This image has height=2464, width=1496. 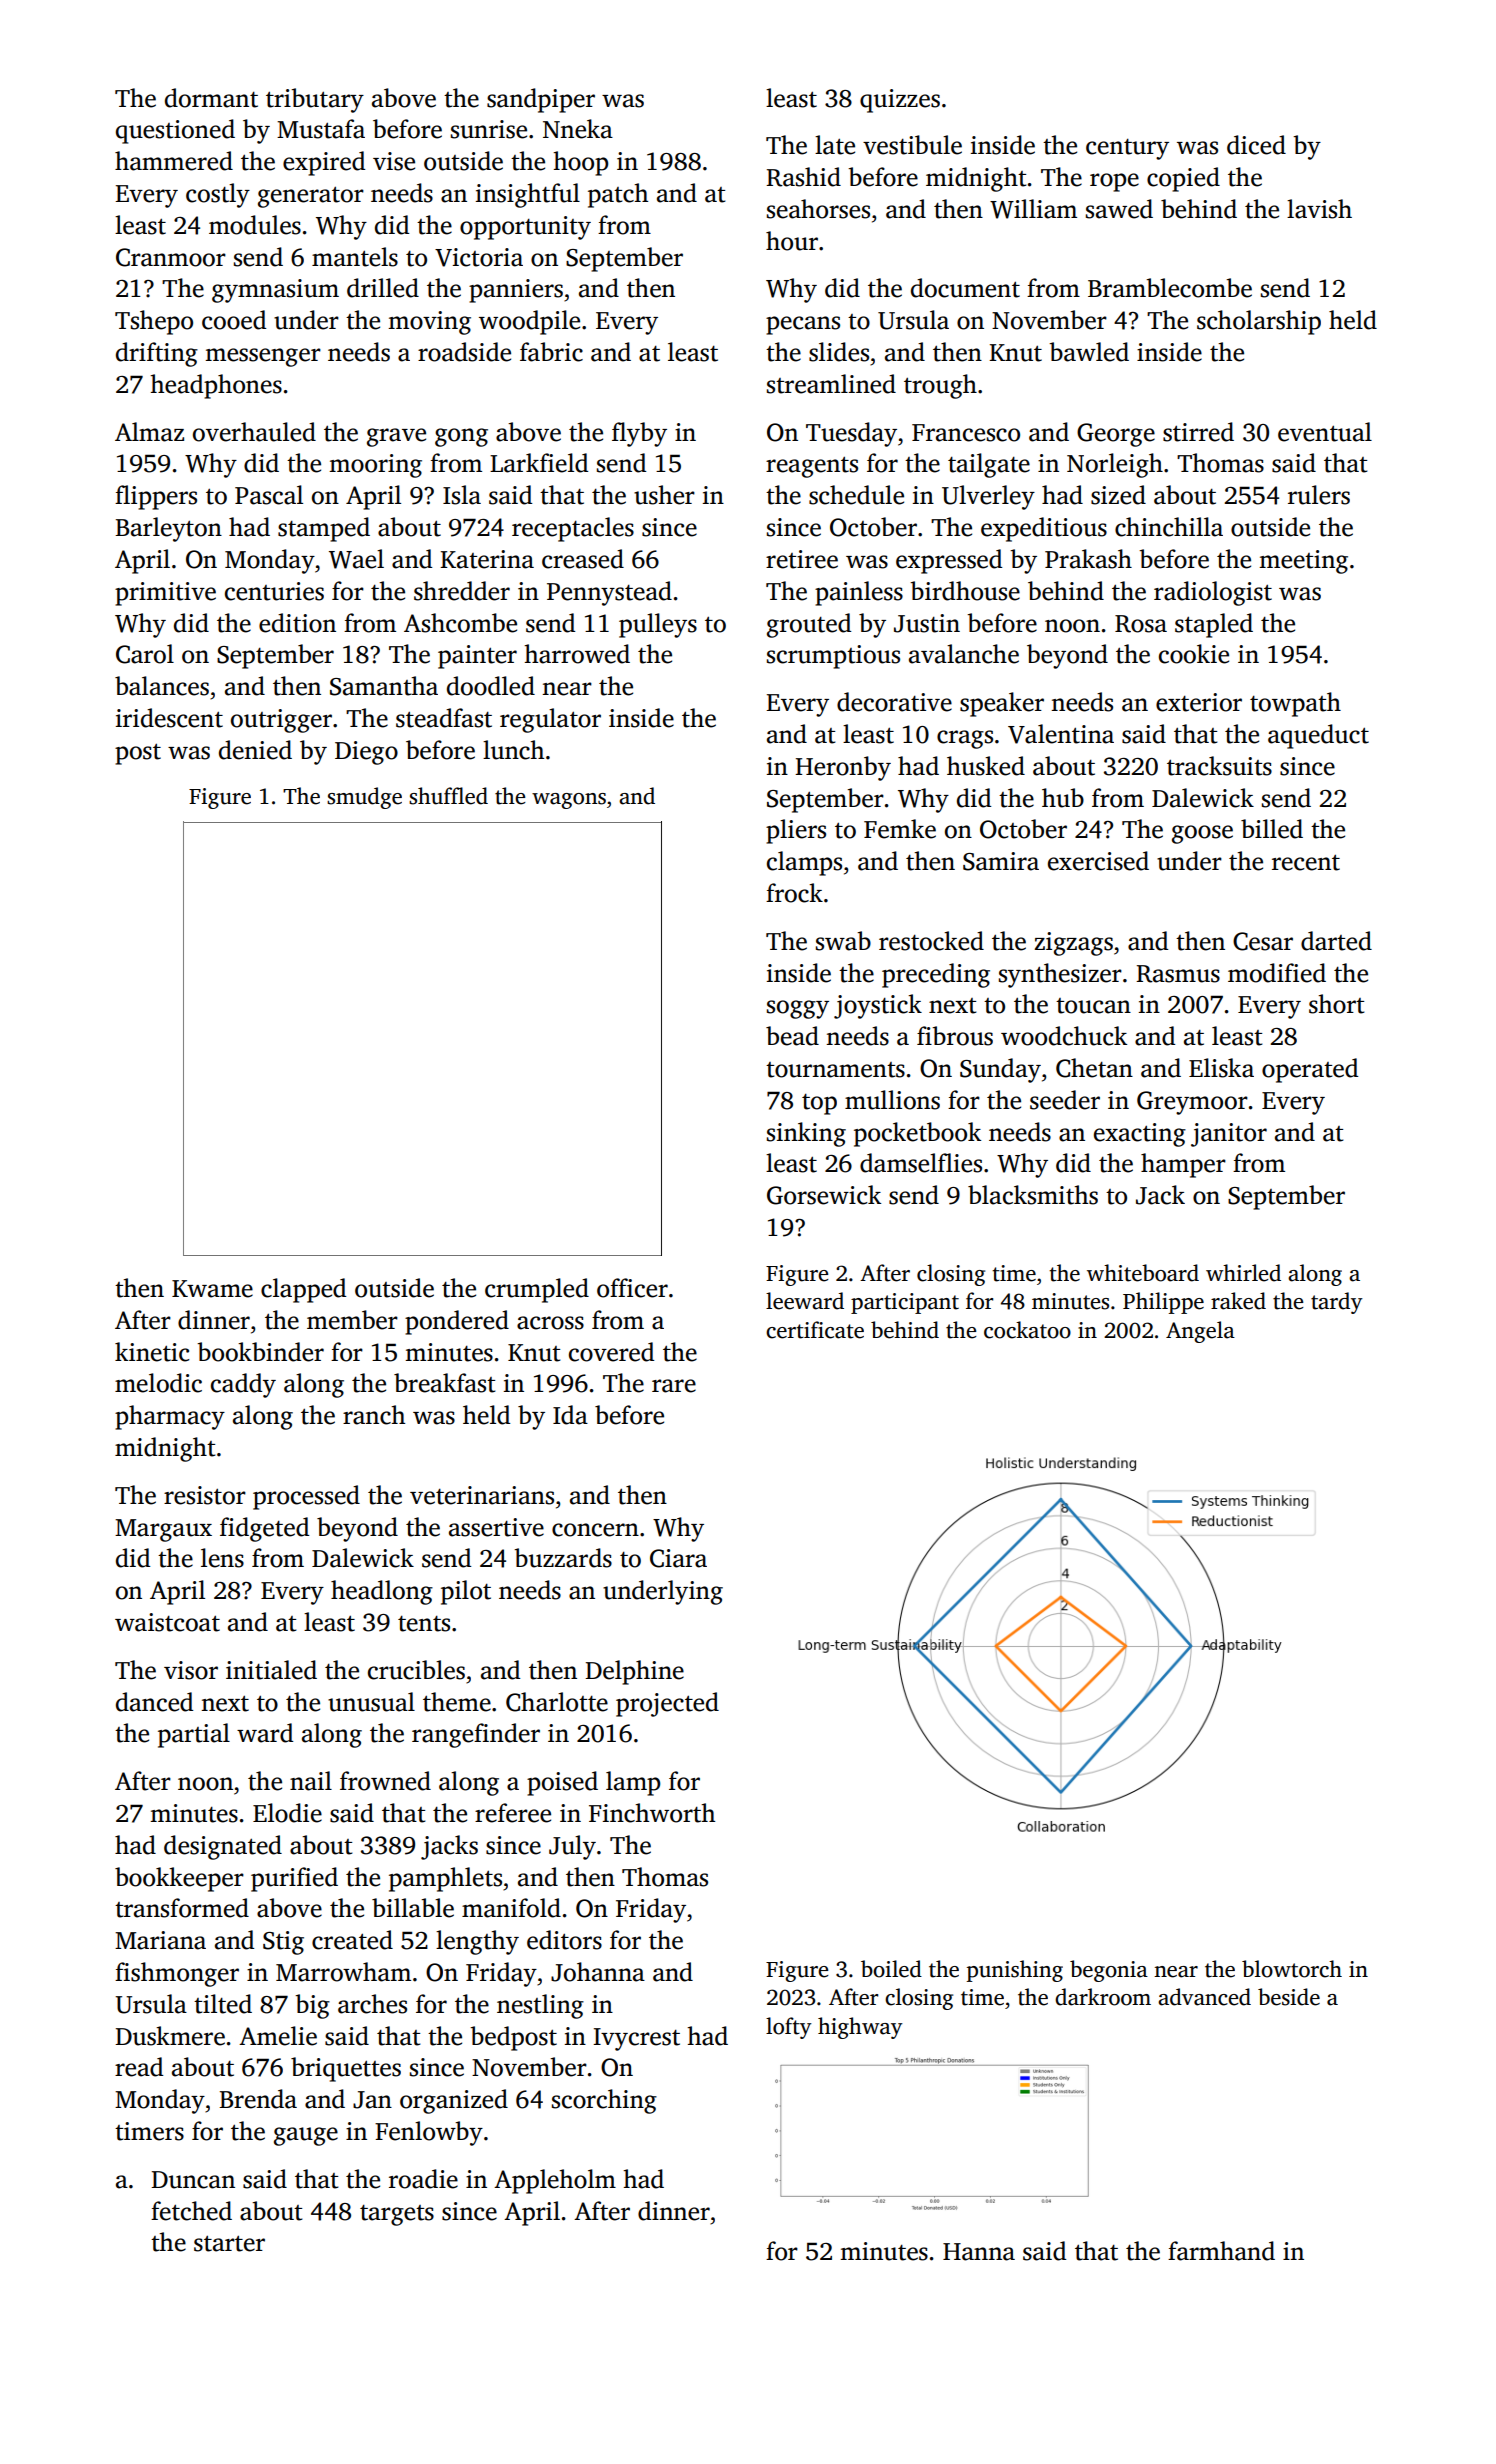 I want to click on boiled, so click(x=891, y=1969).
